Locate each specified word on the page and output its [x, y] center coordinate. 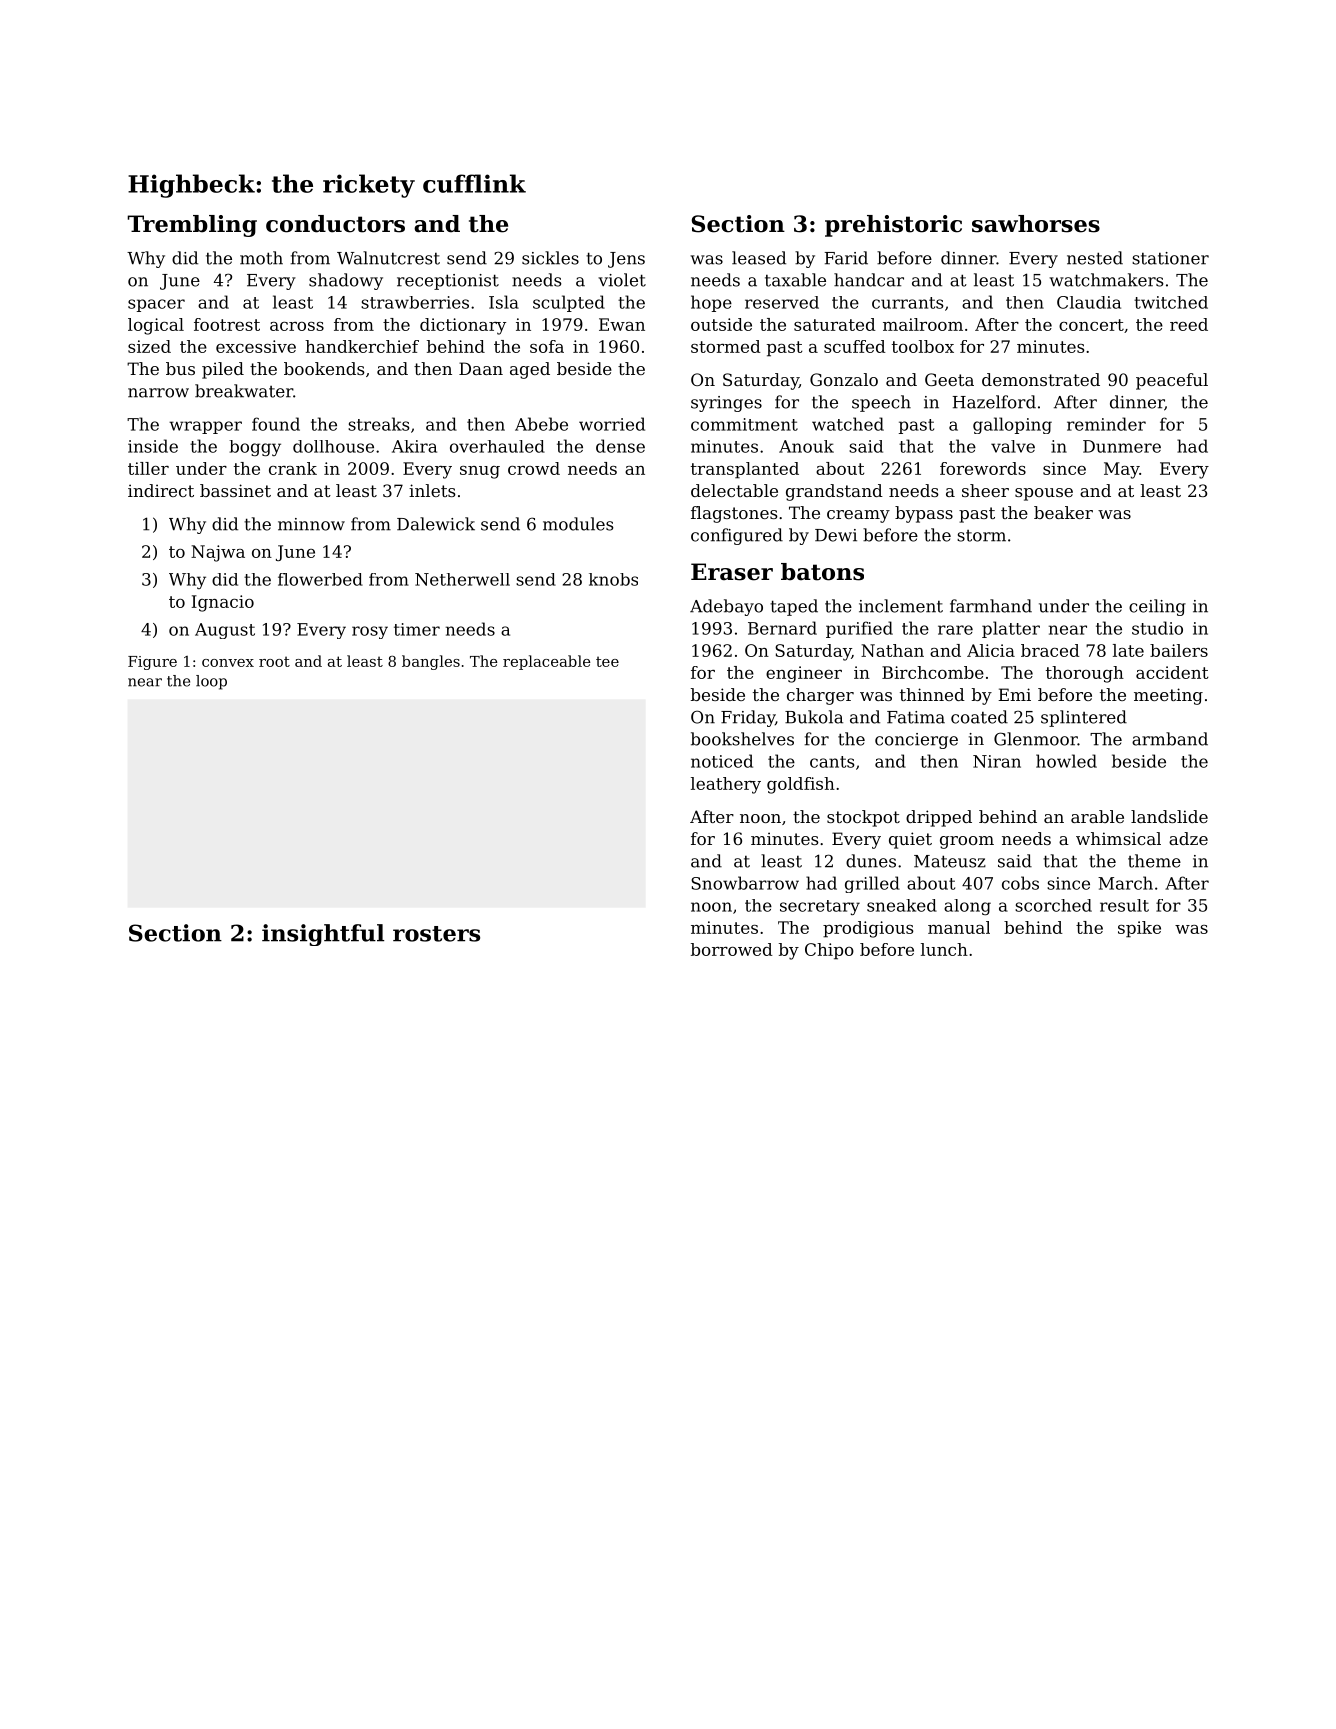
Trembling [192, 226]
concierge [916, 741]
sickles [550, 258]
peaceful [1172, 381]
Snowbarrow [745, 883]
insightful [323, 935]
